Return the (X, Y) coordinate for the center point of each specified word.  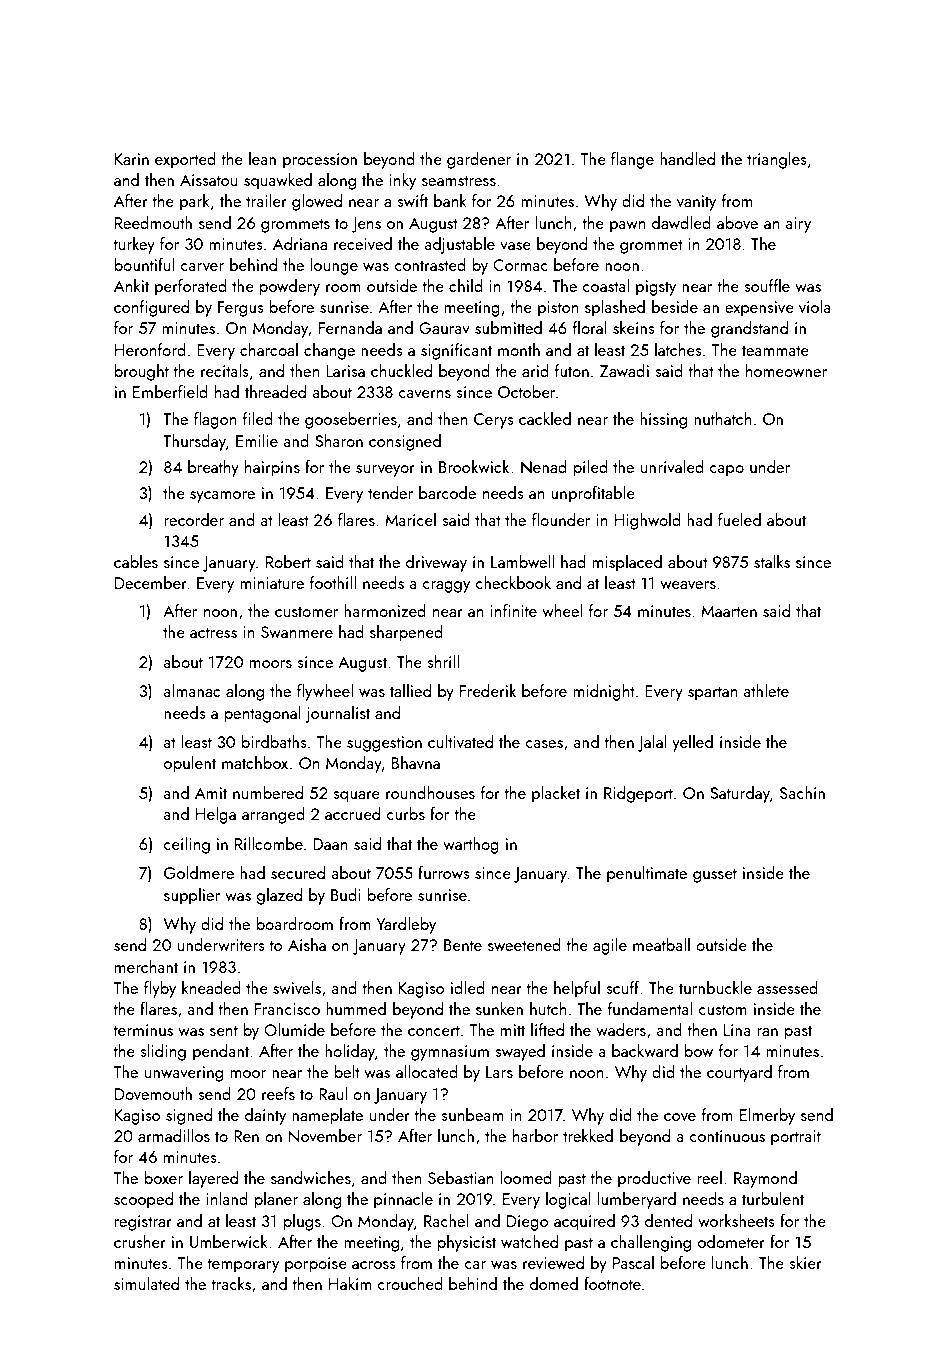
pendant (221, 1052)
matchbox (255, 762)
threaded (275, 391)
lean (262, 158)
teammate (775, 350)
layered (213, 1179)
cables (136, 561)
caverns (425, 394)
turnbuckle (715, 987)
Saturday (740, 794)
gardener (479, 160)
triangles (777, 160)
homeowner (786, 370)
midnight (604, 692)
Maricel (410, 519)
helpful (577, 989)
